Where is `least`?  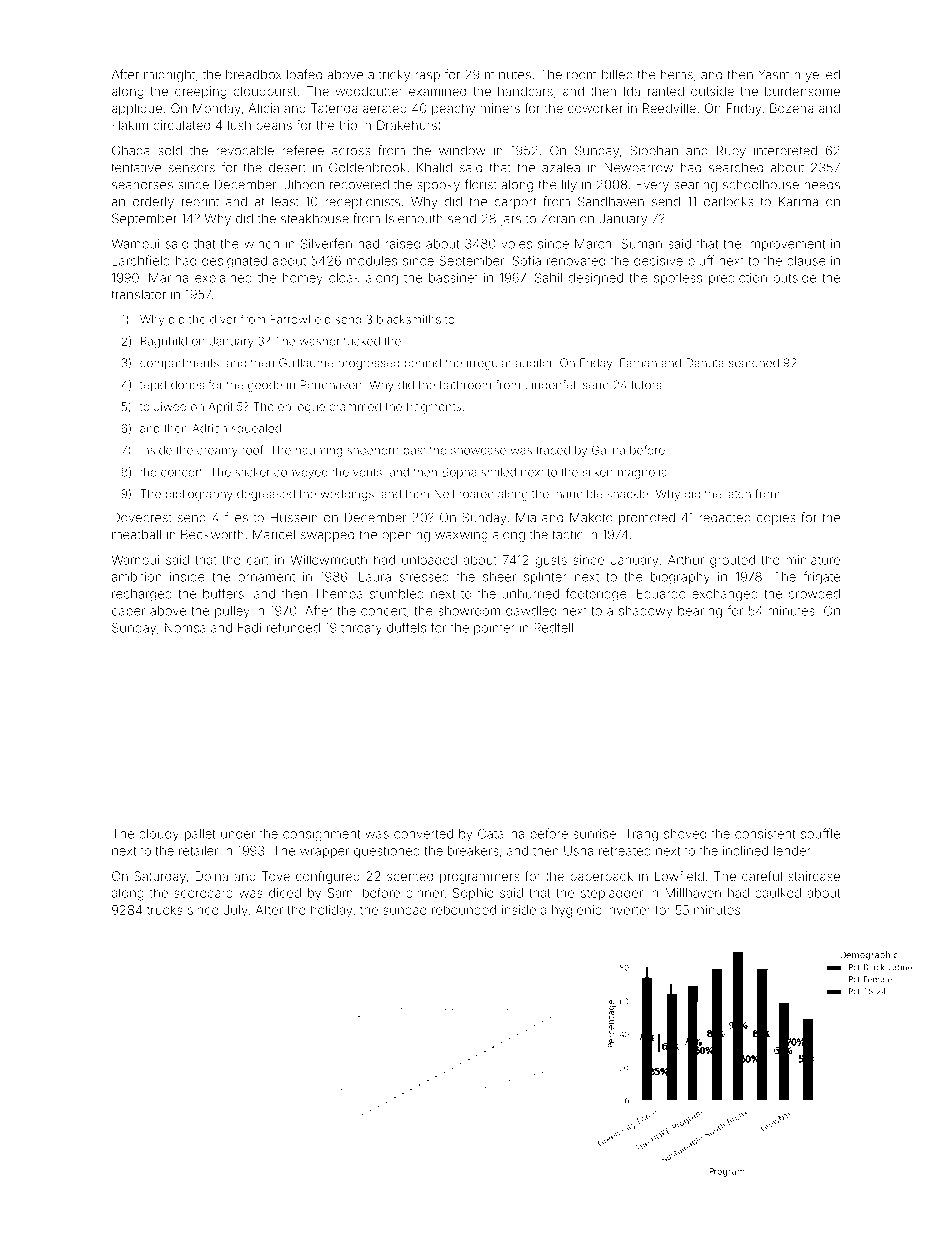
least is located at coordinates (285, 202).
